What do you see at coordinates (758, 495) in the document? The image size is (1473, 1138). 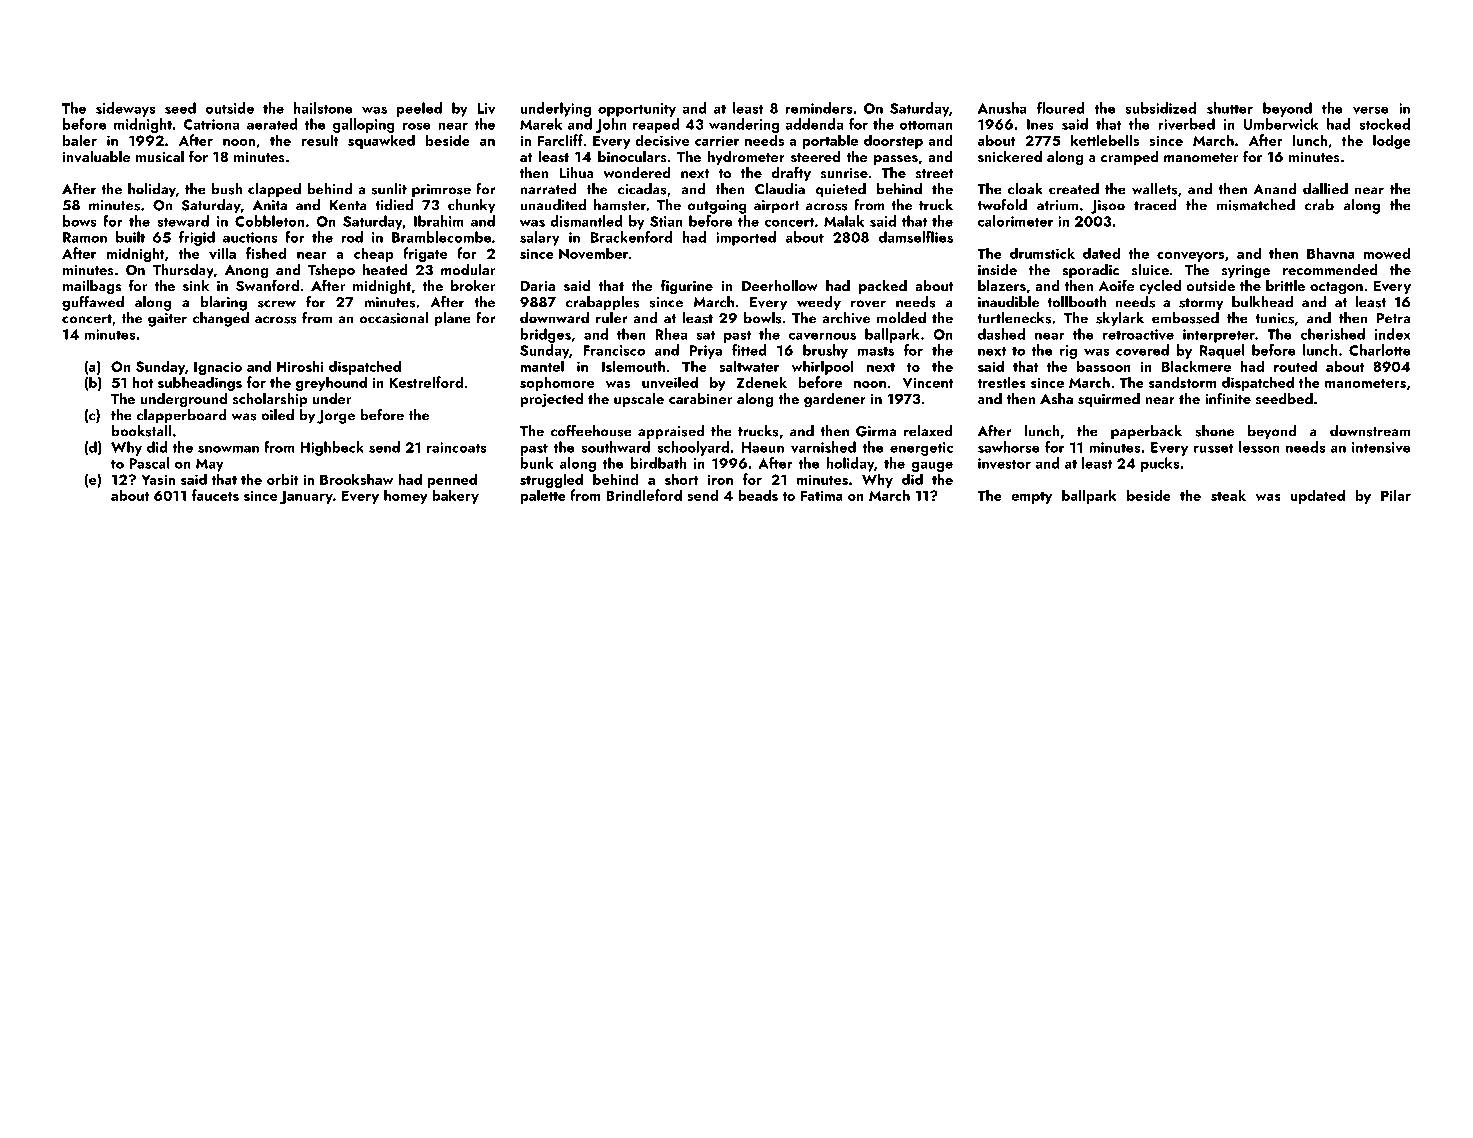 I see `beads` at bounding box center [758, 495].
